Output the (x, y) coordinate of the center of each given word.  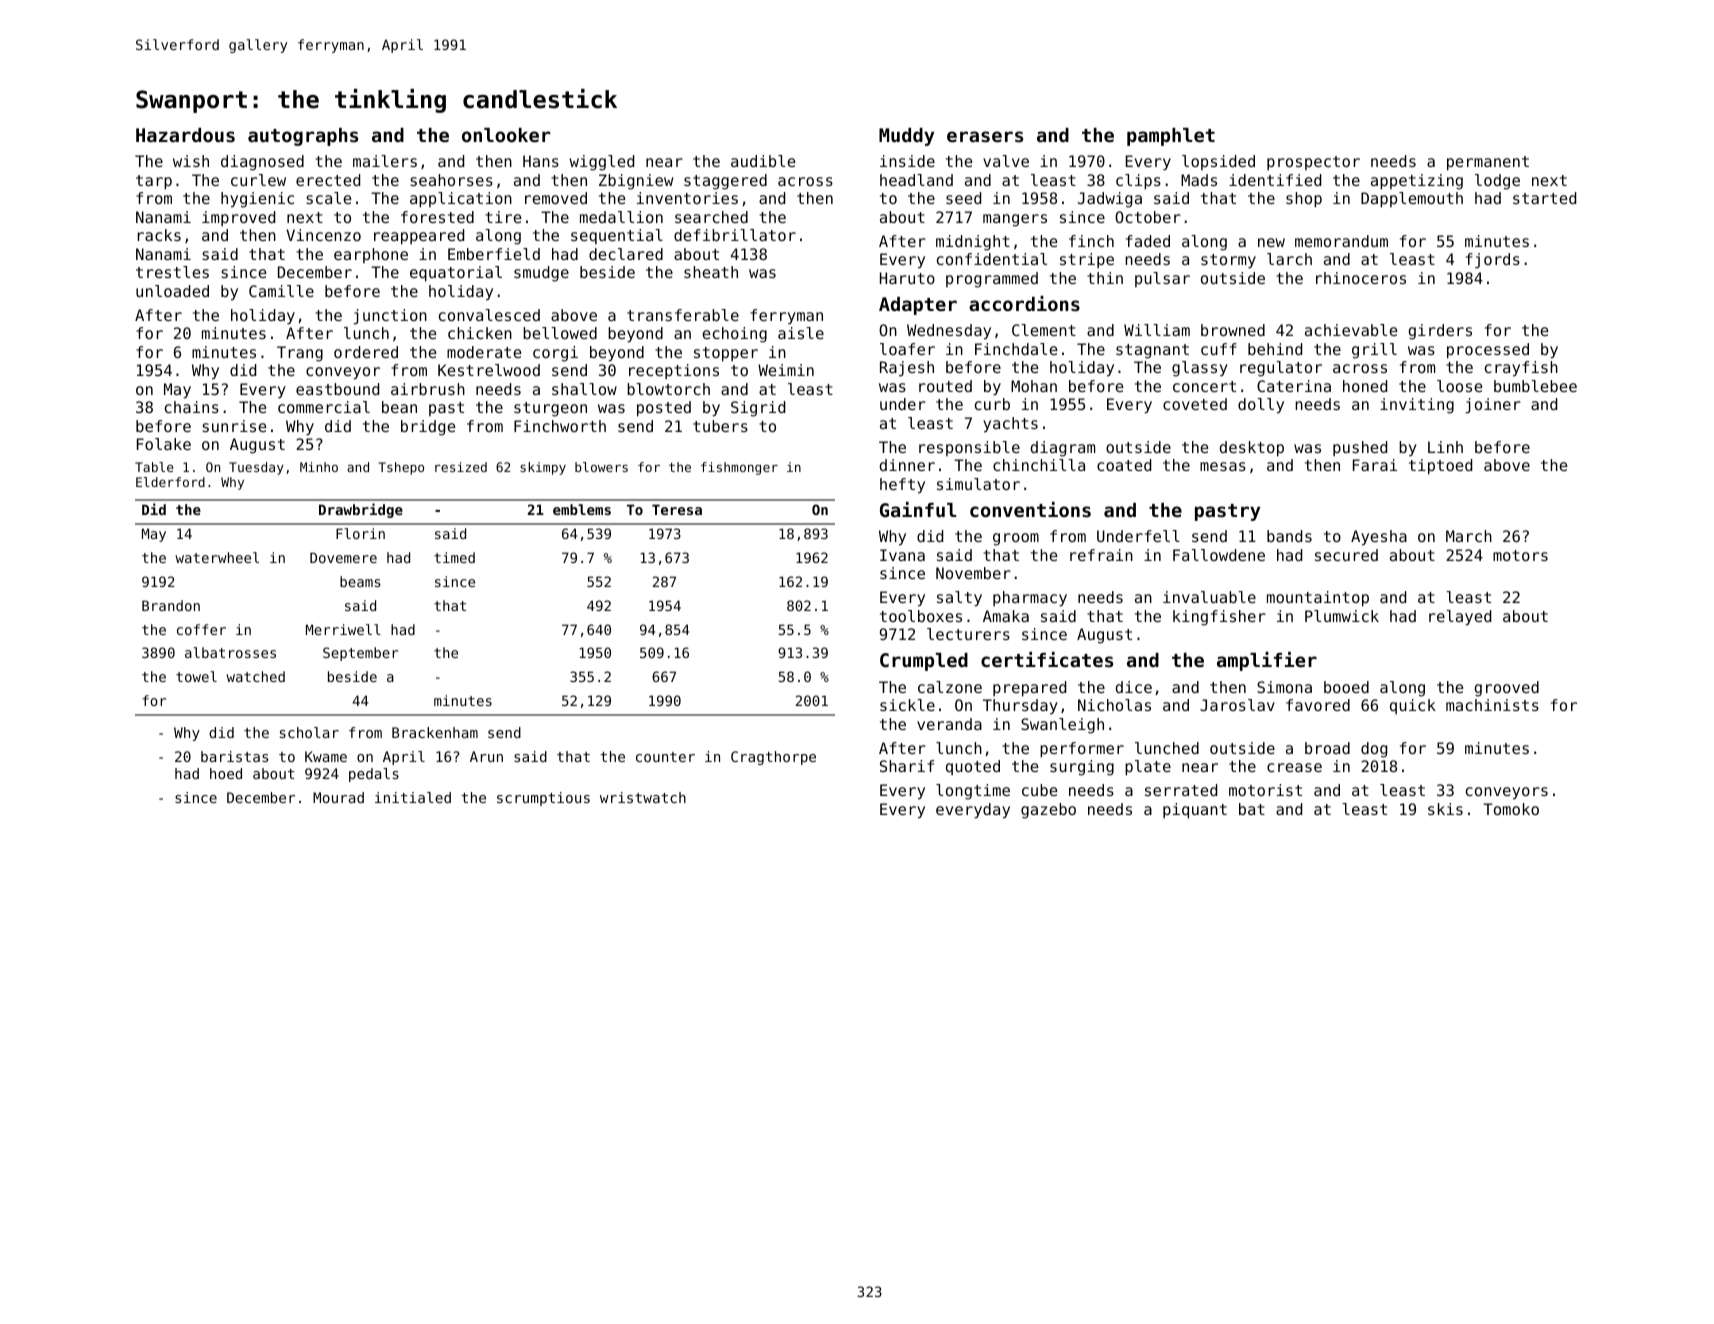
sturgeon (550, 409)
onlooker (506, 135)
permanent (1488, 163)
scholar (309, 732)
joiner (1493, 406)
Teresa (677, 509)
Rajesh (907, 369)
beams (360, 581)
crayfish (1521, 369)
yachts (1010, 425)
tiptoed (1440, 467)
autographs (303, 137)
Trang (300, 354)
